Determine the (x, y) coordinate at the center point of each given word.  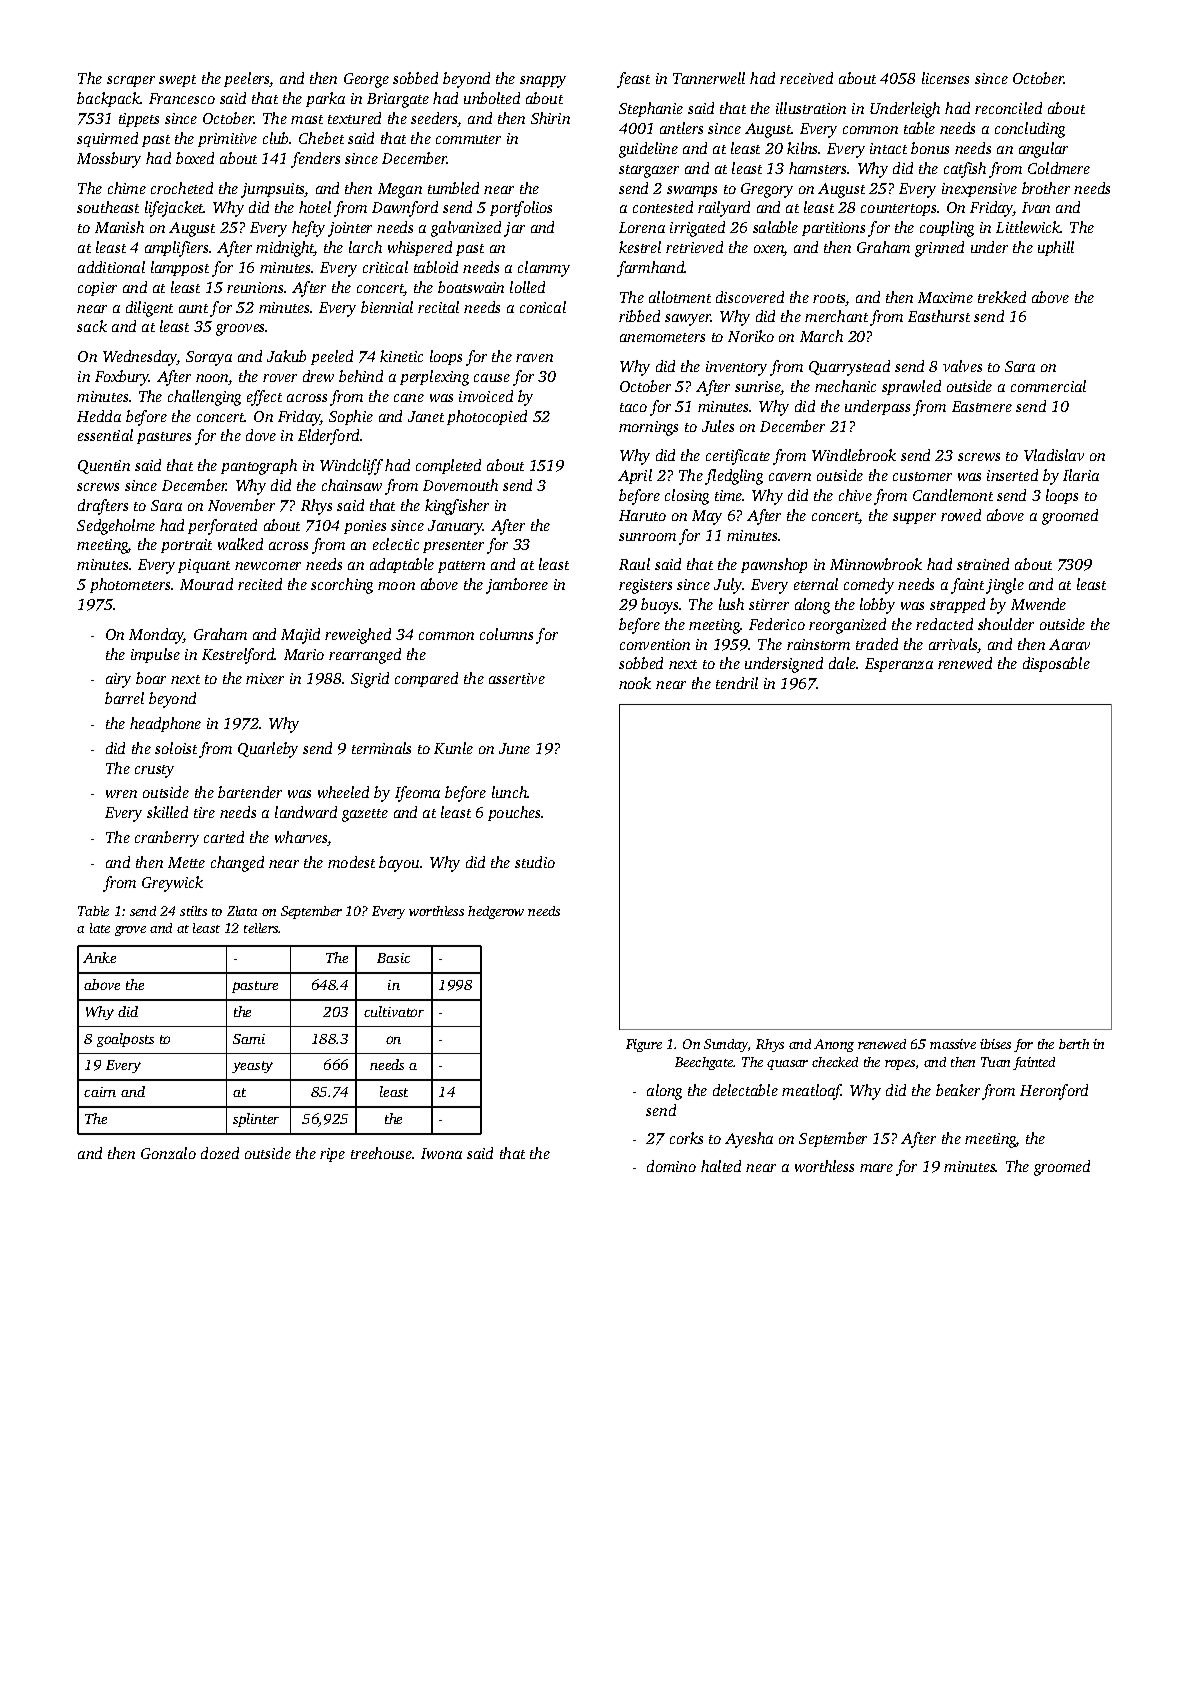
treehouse (382, 1153)
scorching (342, 586)
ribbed (639, 316)
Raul (634, 564)
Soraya (209, 358)
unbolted (492, 98)
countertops (898, 210)
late (100, 928)
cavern (790, 477)
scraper (131, 81)
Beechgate (704, 1063)
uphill (1056, 248)
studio (535, 862)
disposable (1056, 664)
